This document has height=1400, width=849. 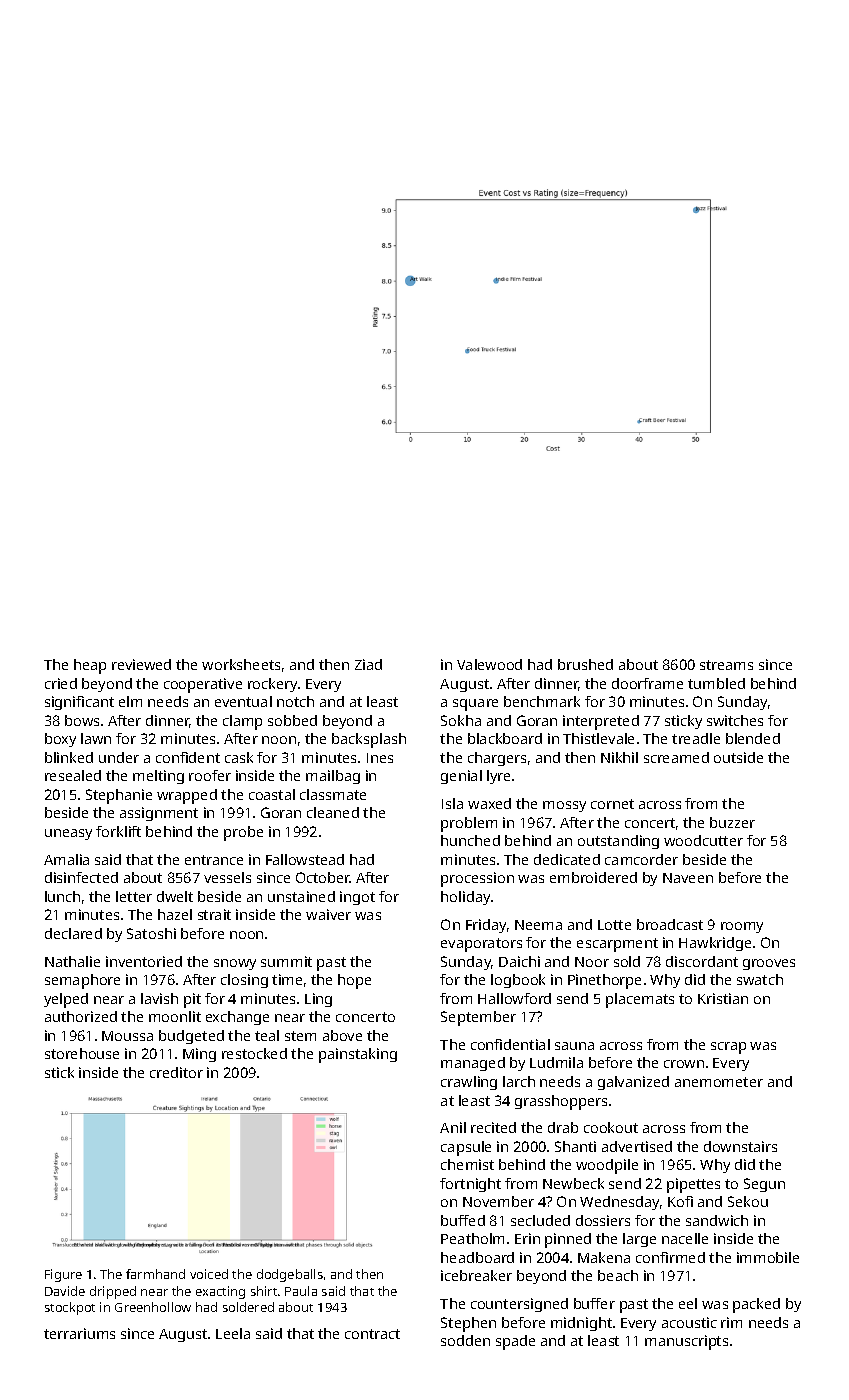 What do you see at coordinates (670, 924) in the document?
I see `broadcast` at bounding box center [670, 924].
